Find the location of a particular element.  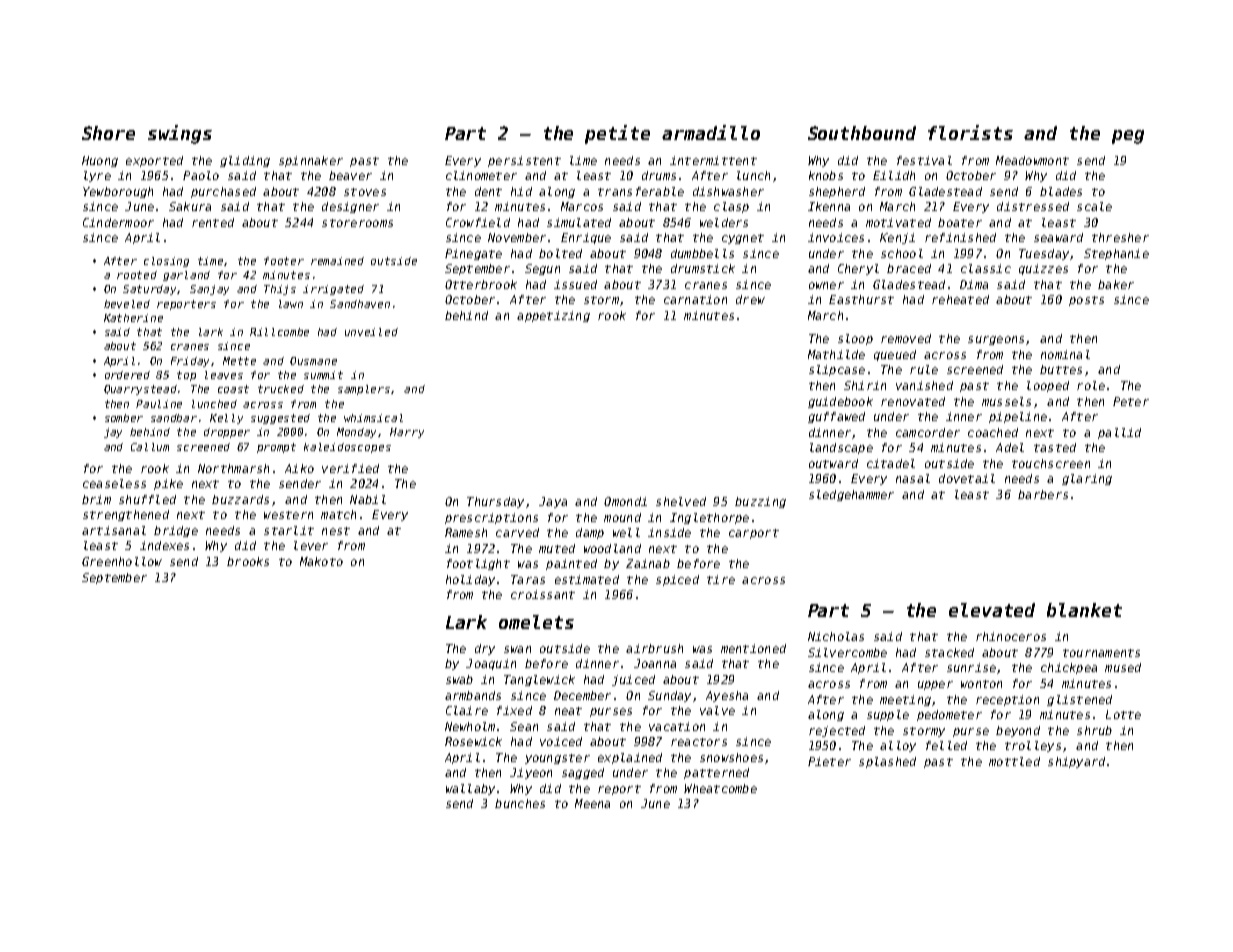

upper is located at coordinates (935, 685).
